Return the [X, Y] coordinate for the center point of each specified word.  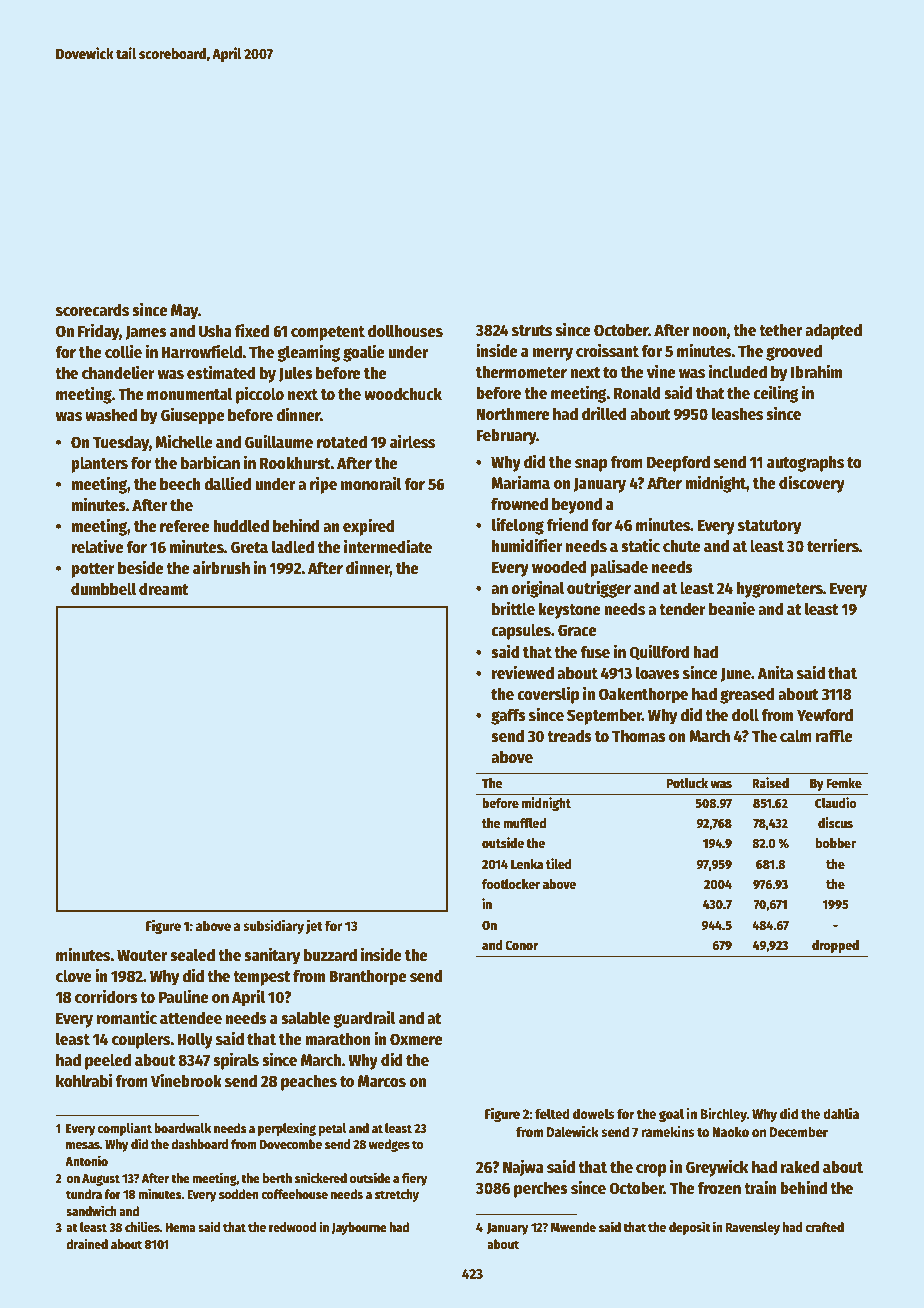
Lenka [527, 864]
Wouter [142, 955]
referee [185, 526]
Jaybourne [359, 1228]
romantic [127, 1017]
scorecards [92, 310]
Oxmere [416, 1039]
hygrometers [780, 590]
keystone [569, 610]
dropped [835, 946]
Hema [181, 1227]
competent [328, 333]
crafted [824, 1227]
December [799, 1131]
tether [780, 330]
